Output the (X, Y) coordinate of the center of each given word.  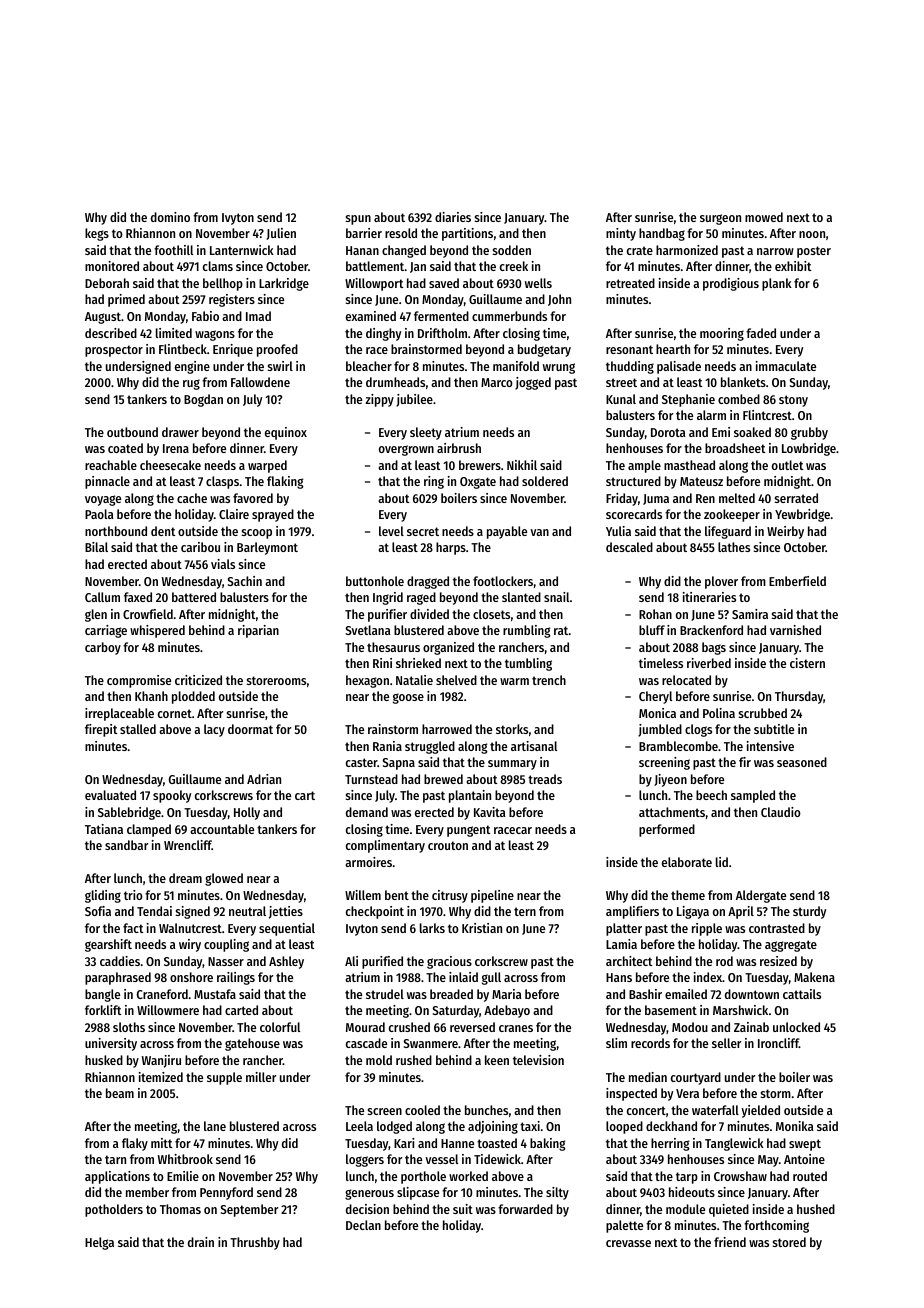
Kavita (490, 812)
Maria (507, 994)
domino (170, 217)
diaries (453, 217)
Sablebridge (129, 813)
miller (261, 1077)
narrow (775, 251)
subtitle (774, 729)
